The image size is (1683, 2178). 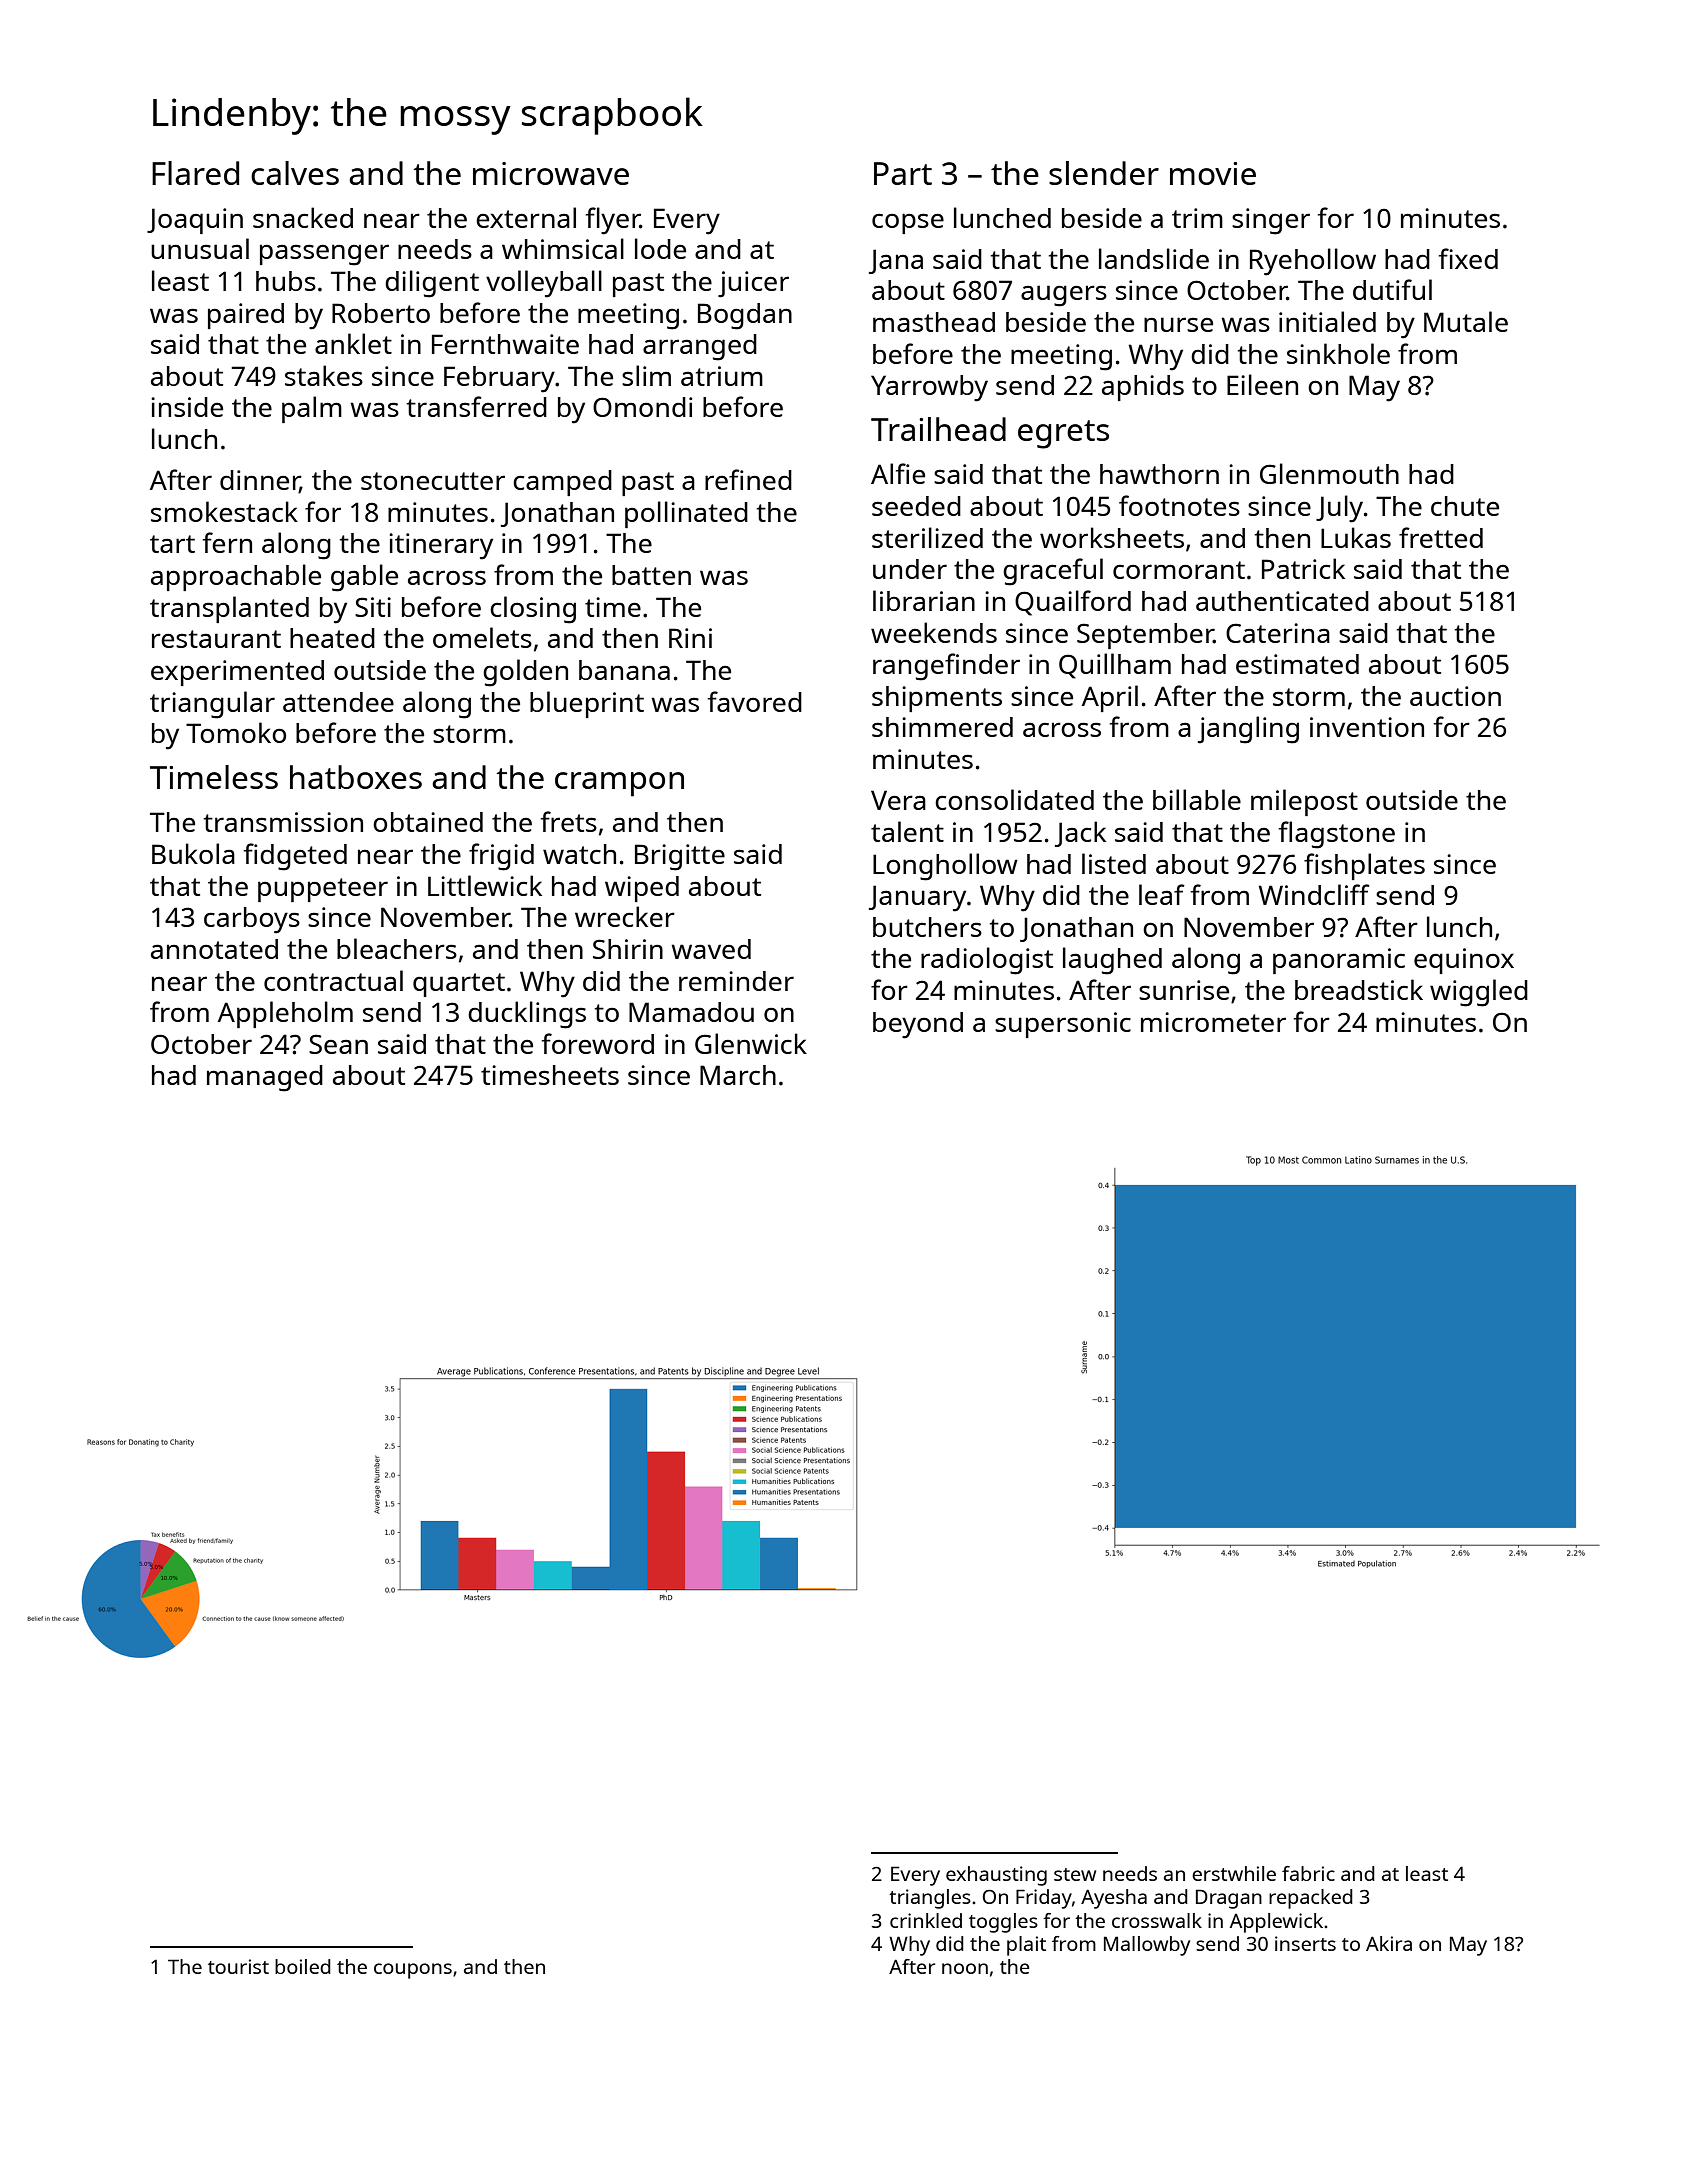 I want to click on coupons, so click(x=413, y=1971).
